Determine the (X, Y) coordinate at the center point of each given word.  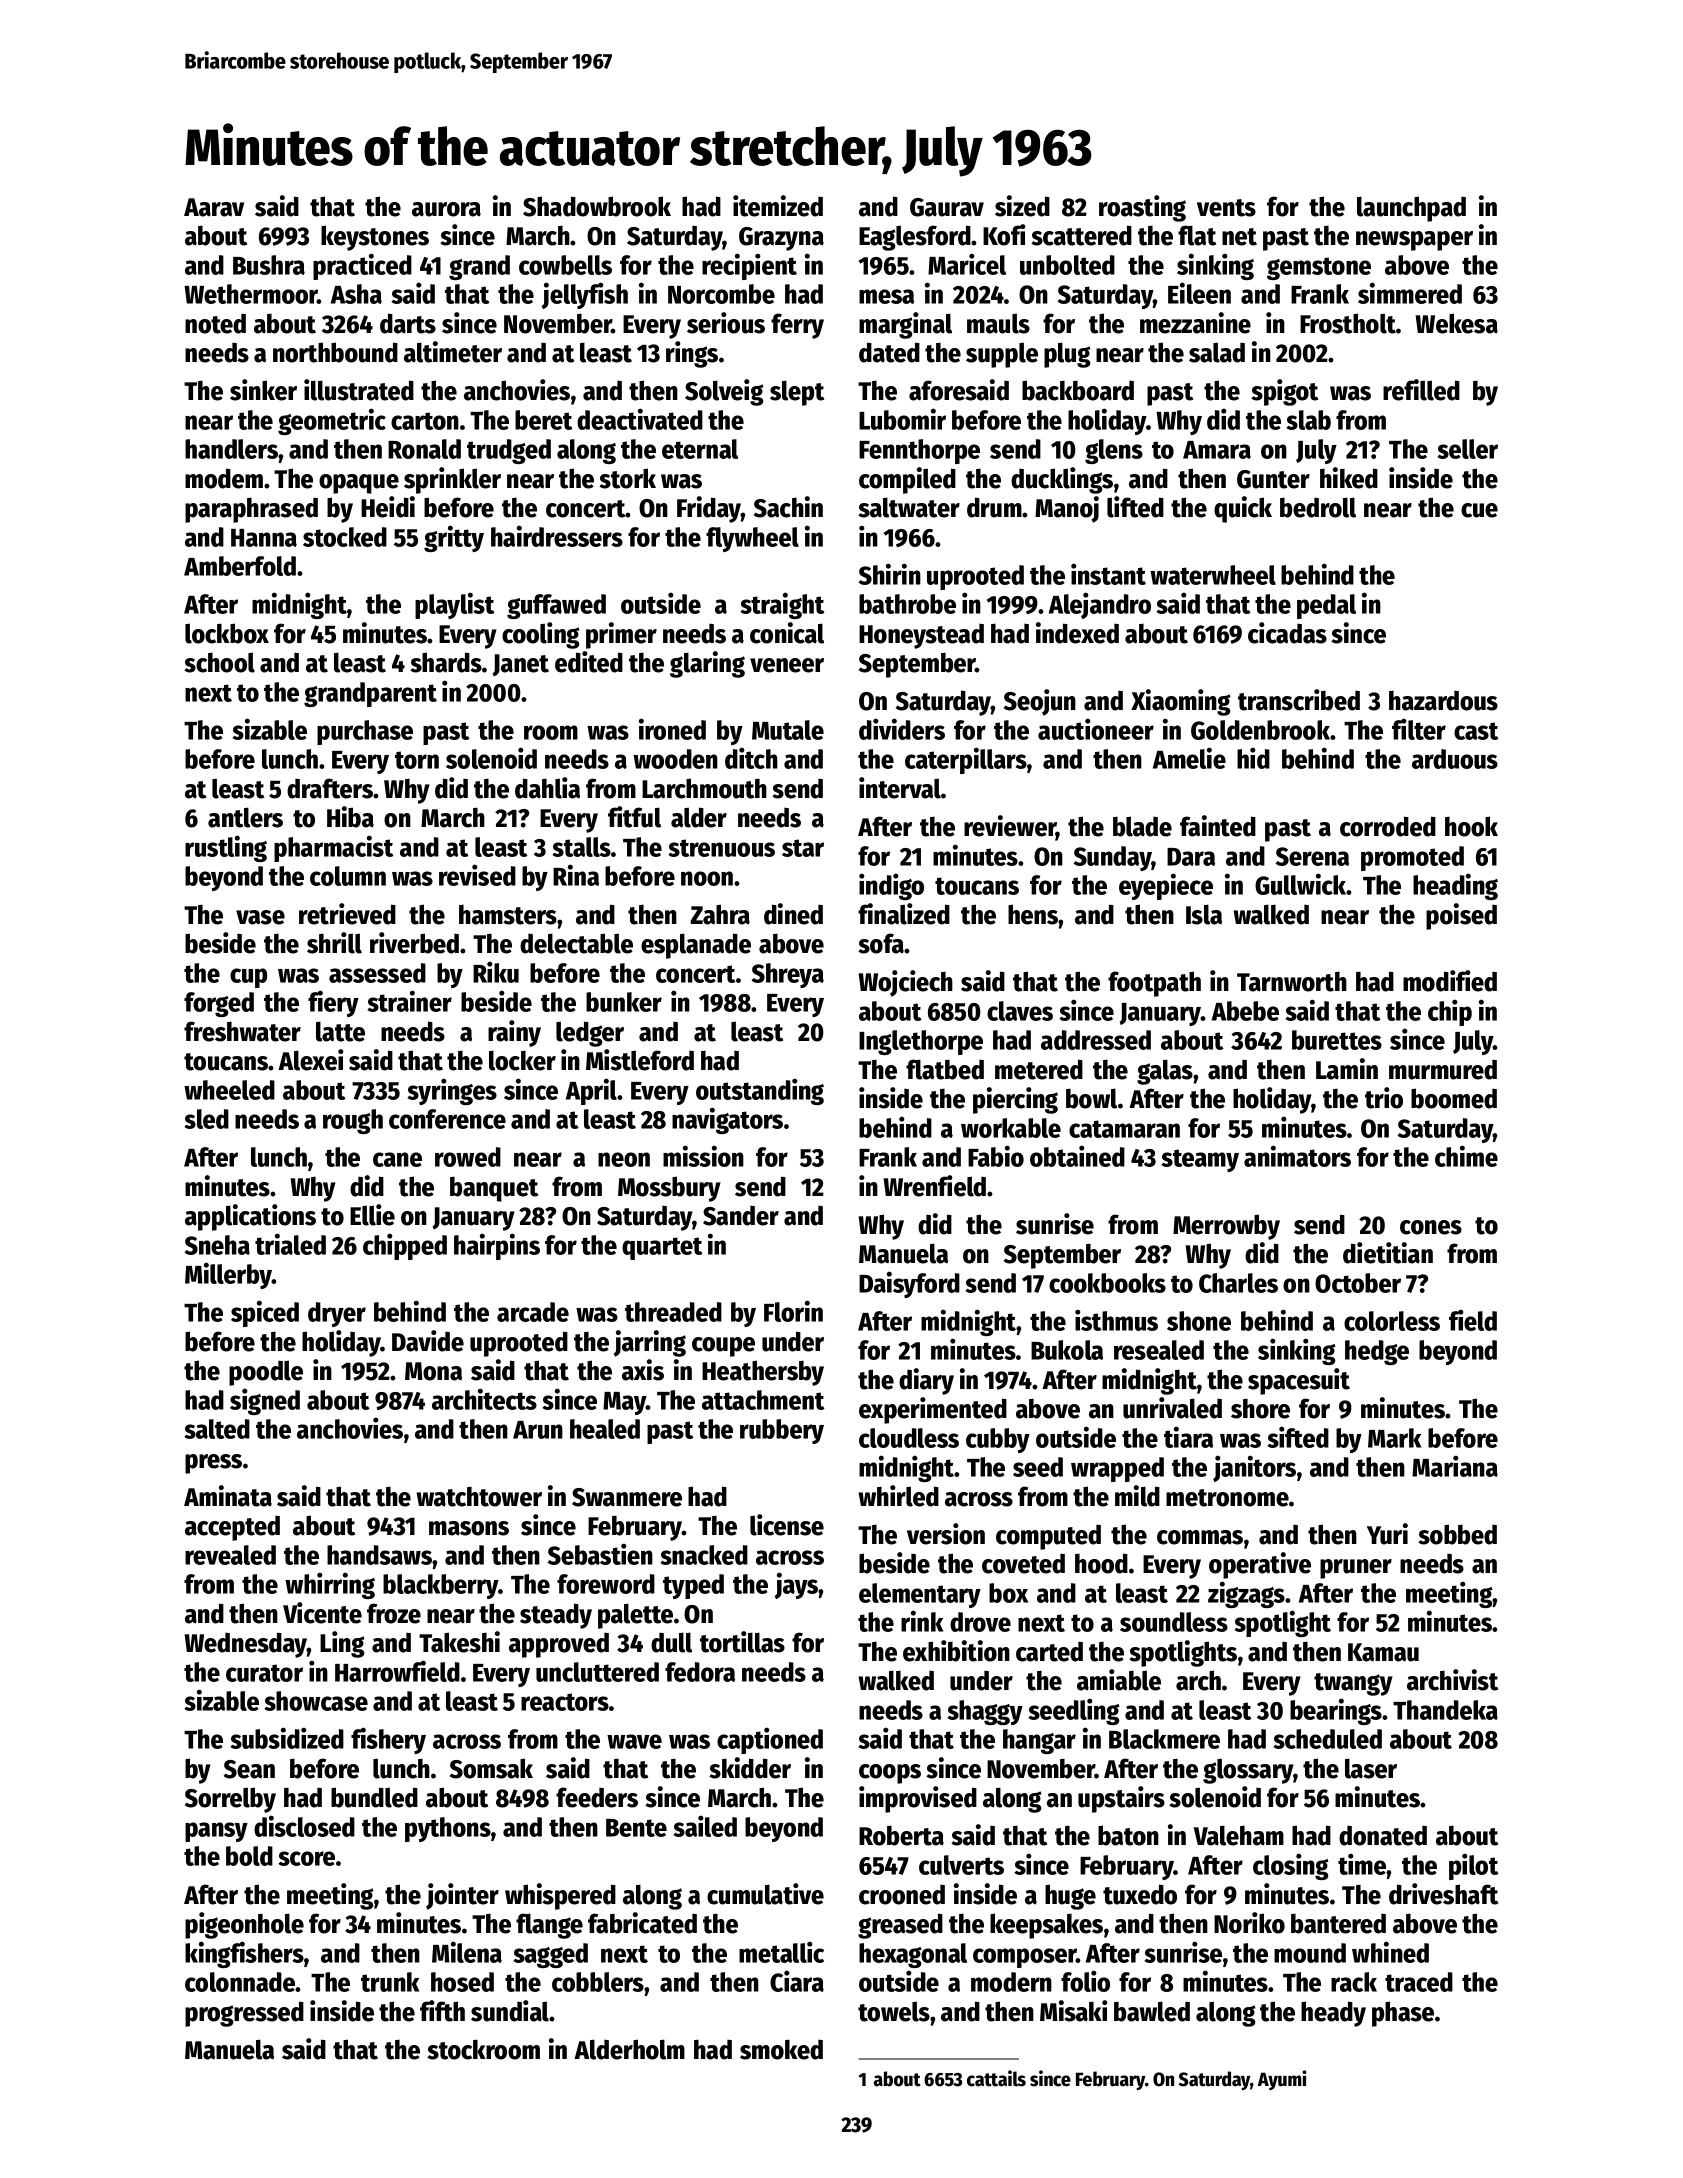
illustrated (359, 390)
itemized (778, 206)
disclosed (304, 1826)
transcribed (1299, 700)
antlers (245, 817)
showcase (316, 1701)
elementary (920, 1595)
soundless (1174, 1622)
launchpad (1411, 209)
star (803, 848)
